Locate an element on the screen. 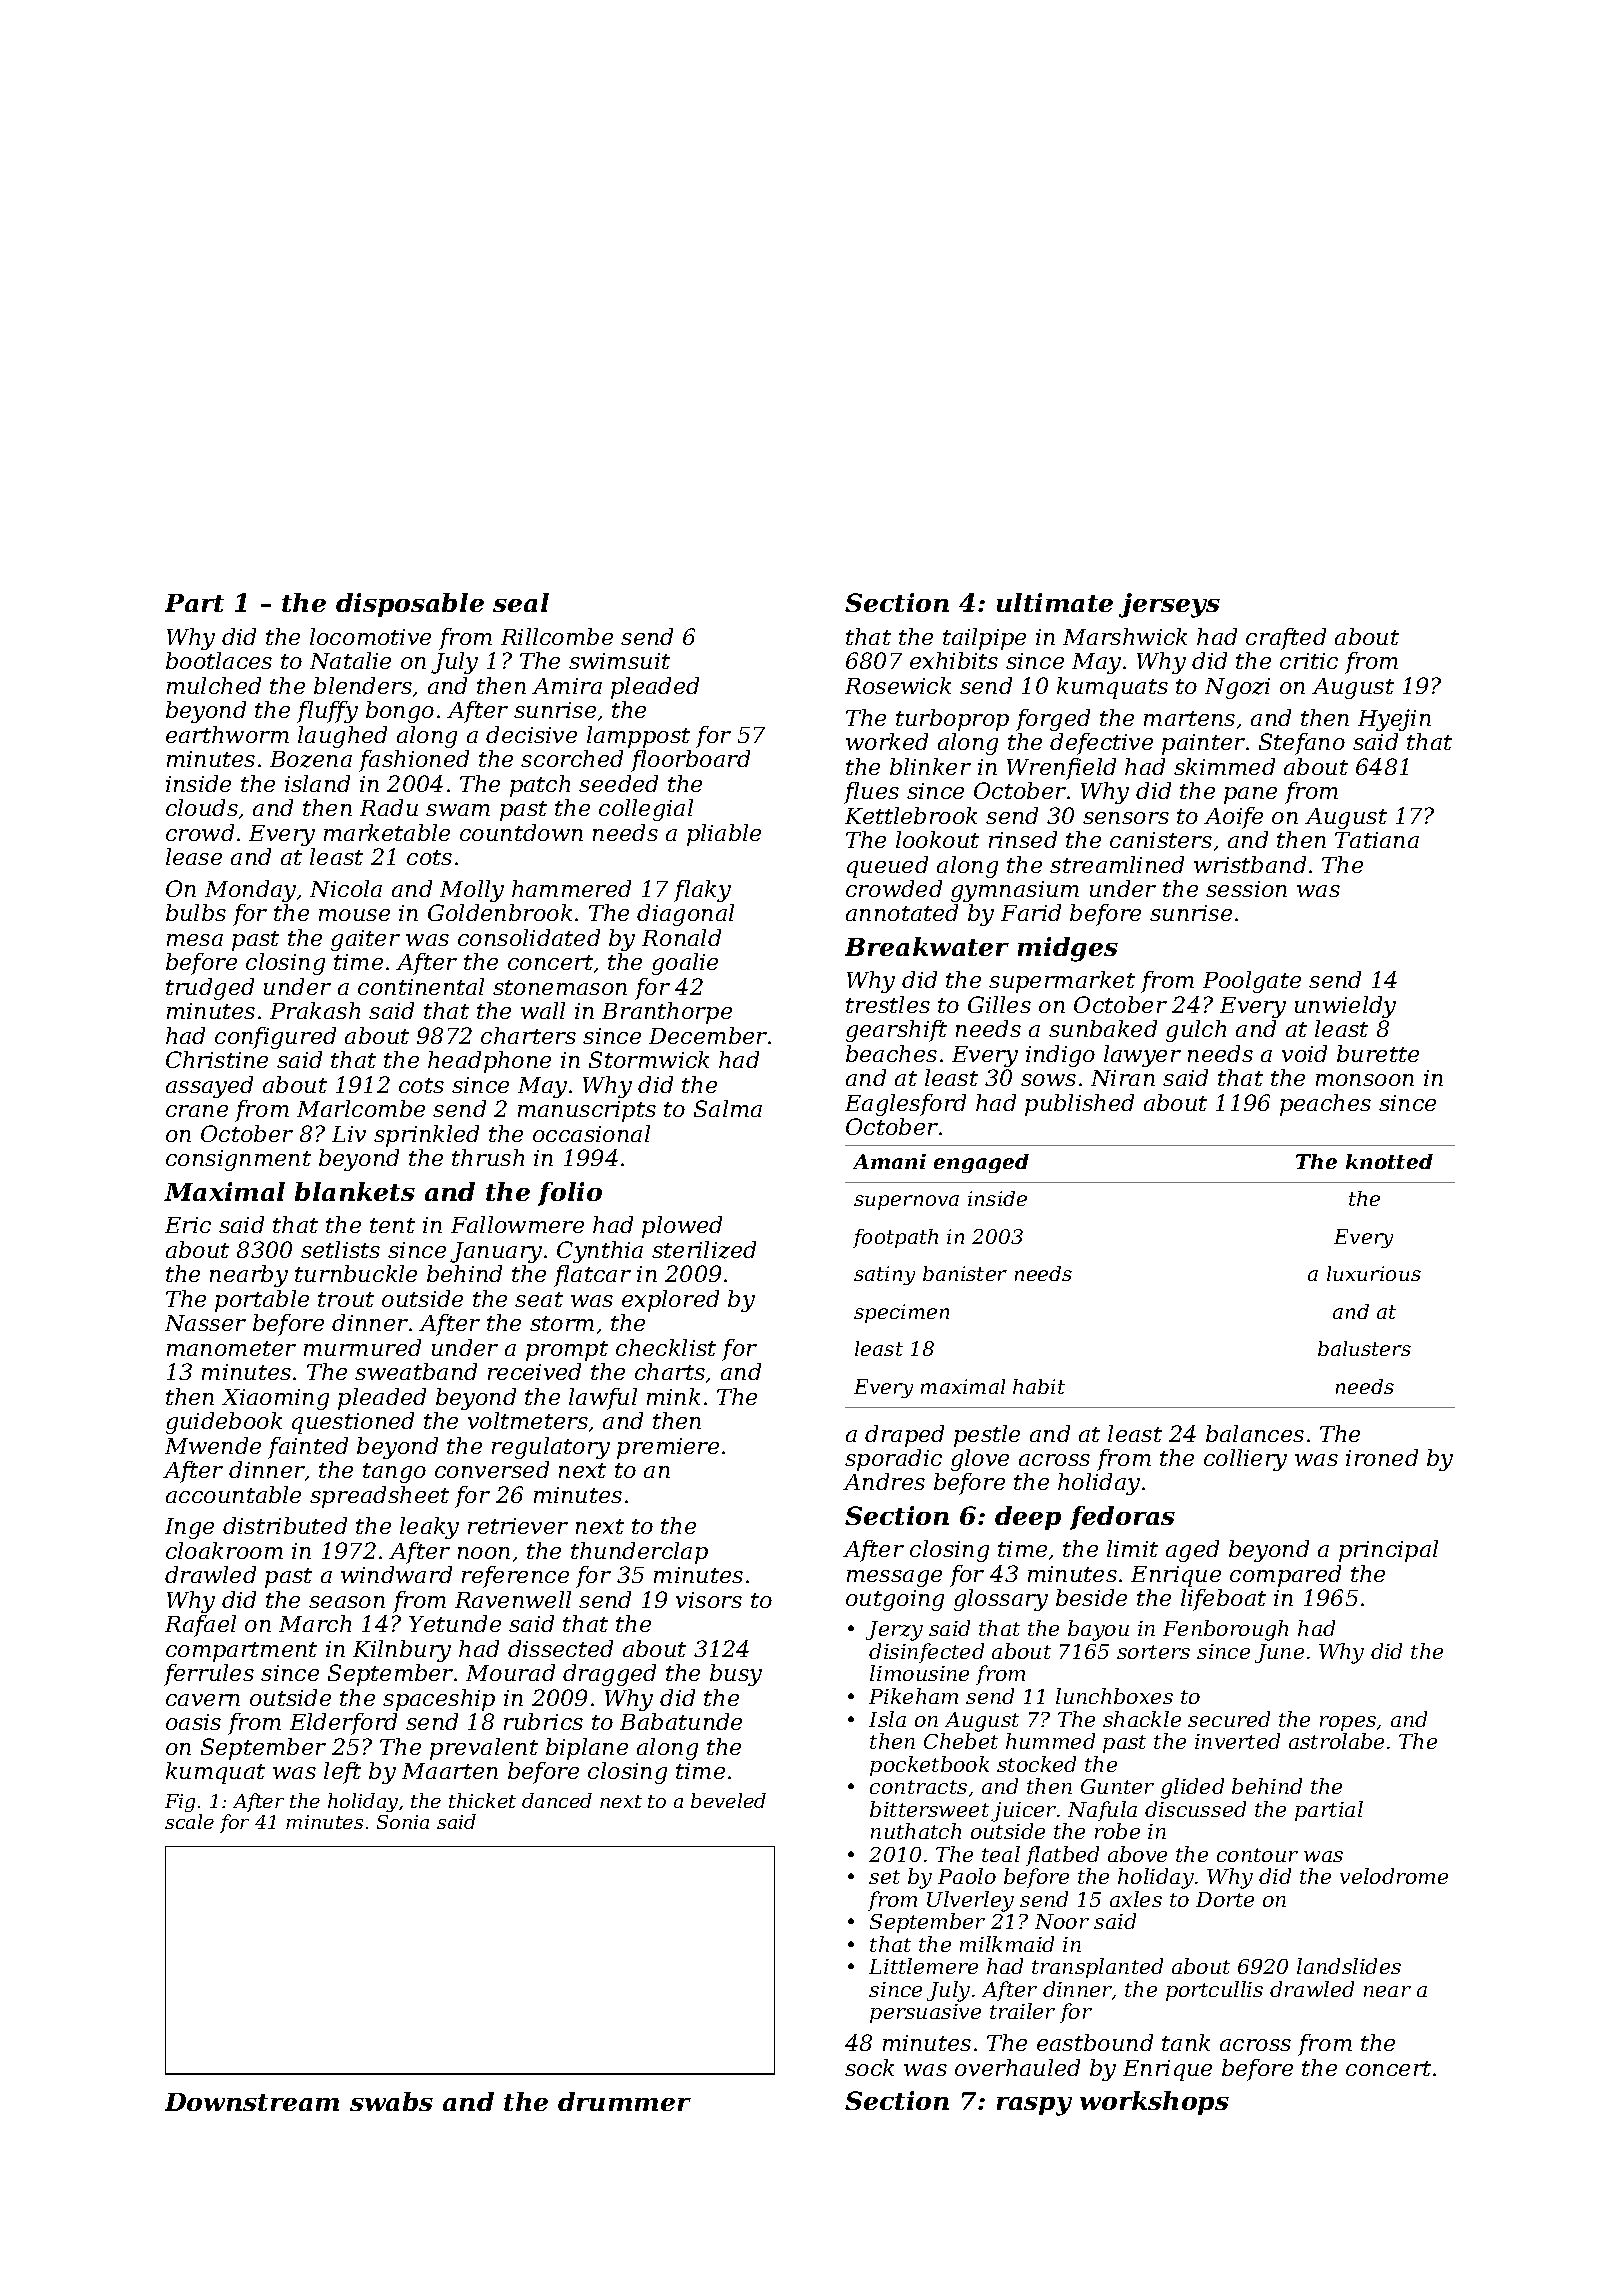  contracts is located at coordinates (918, 1787).
